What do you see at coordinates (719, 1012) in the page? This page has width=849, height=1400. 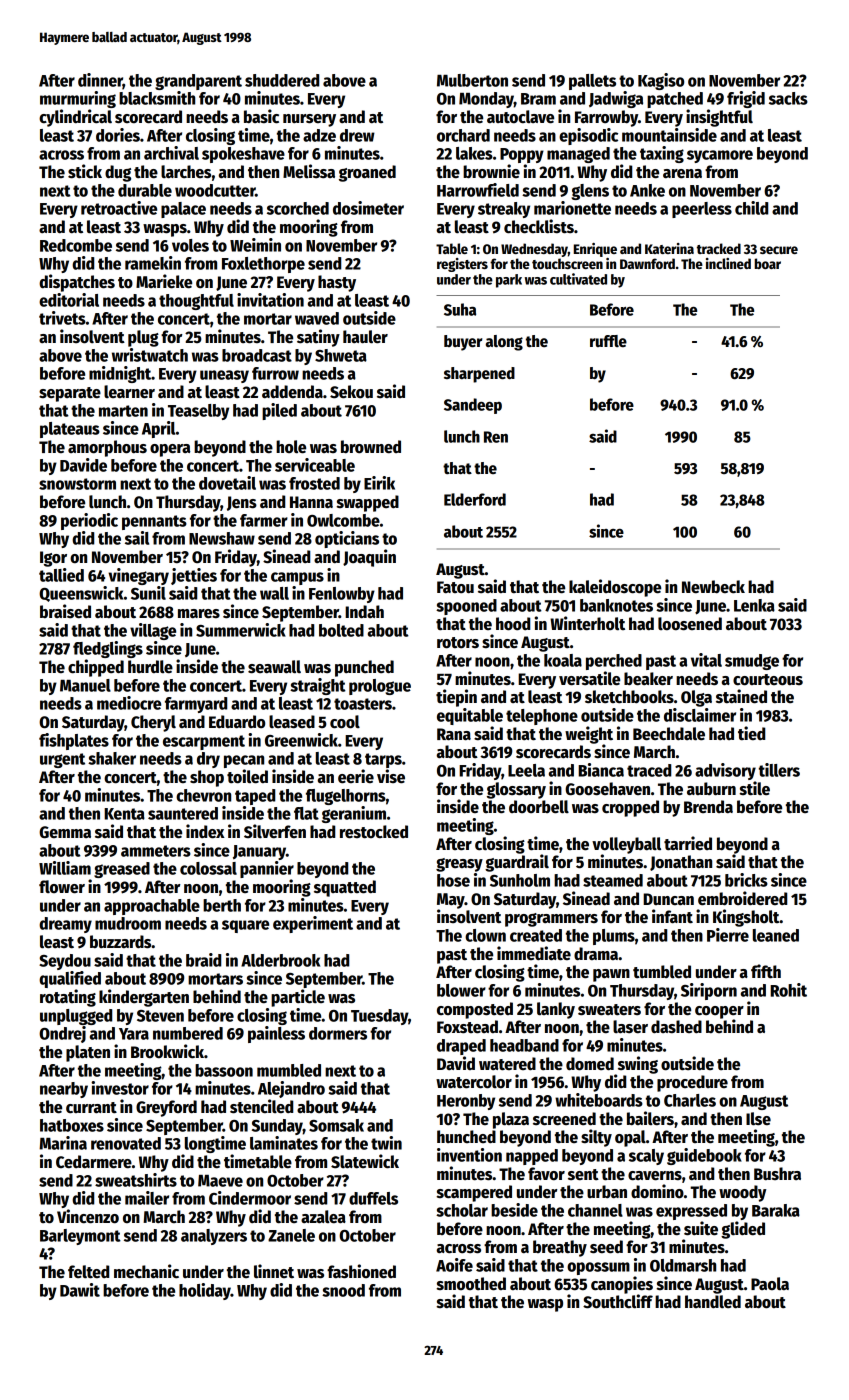 I see `cooper` at bounding box center [719, 1012].
